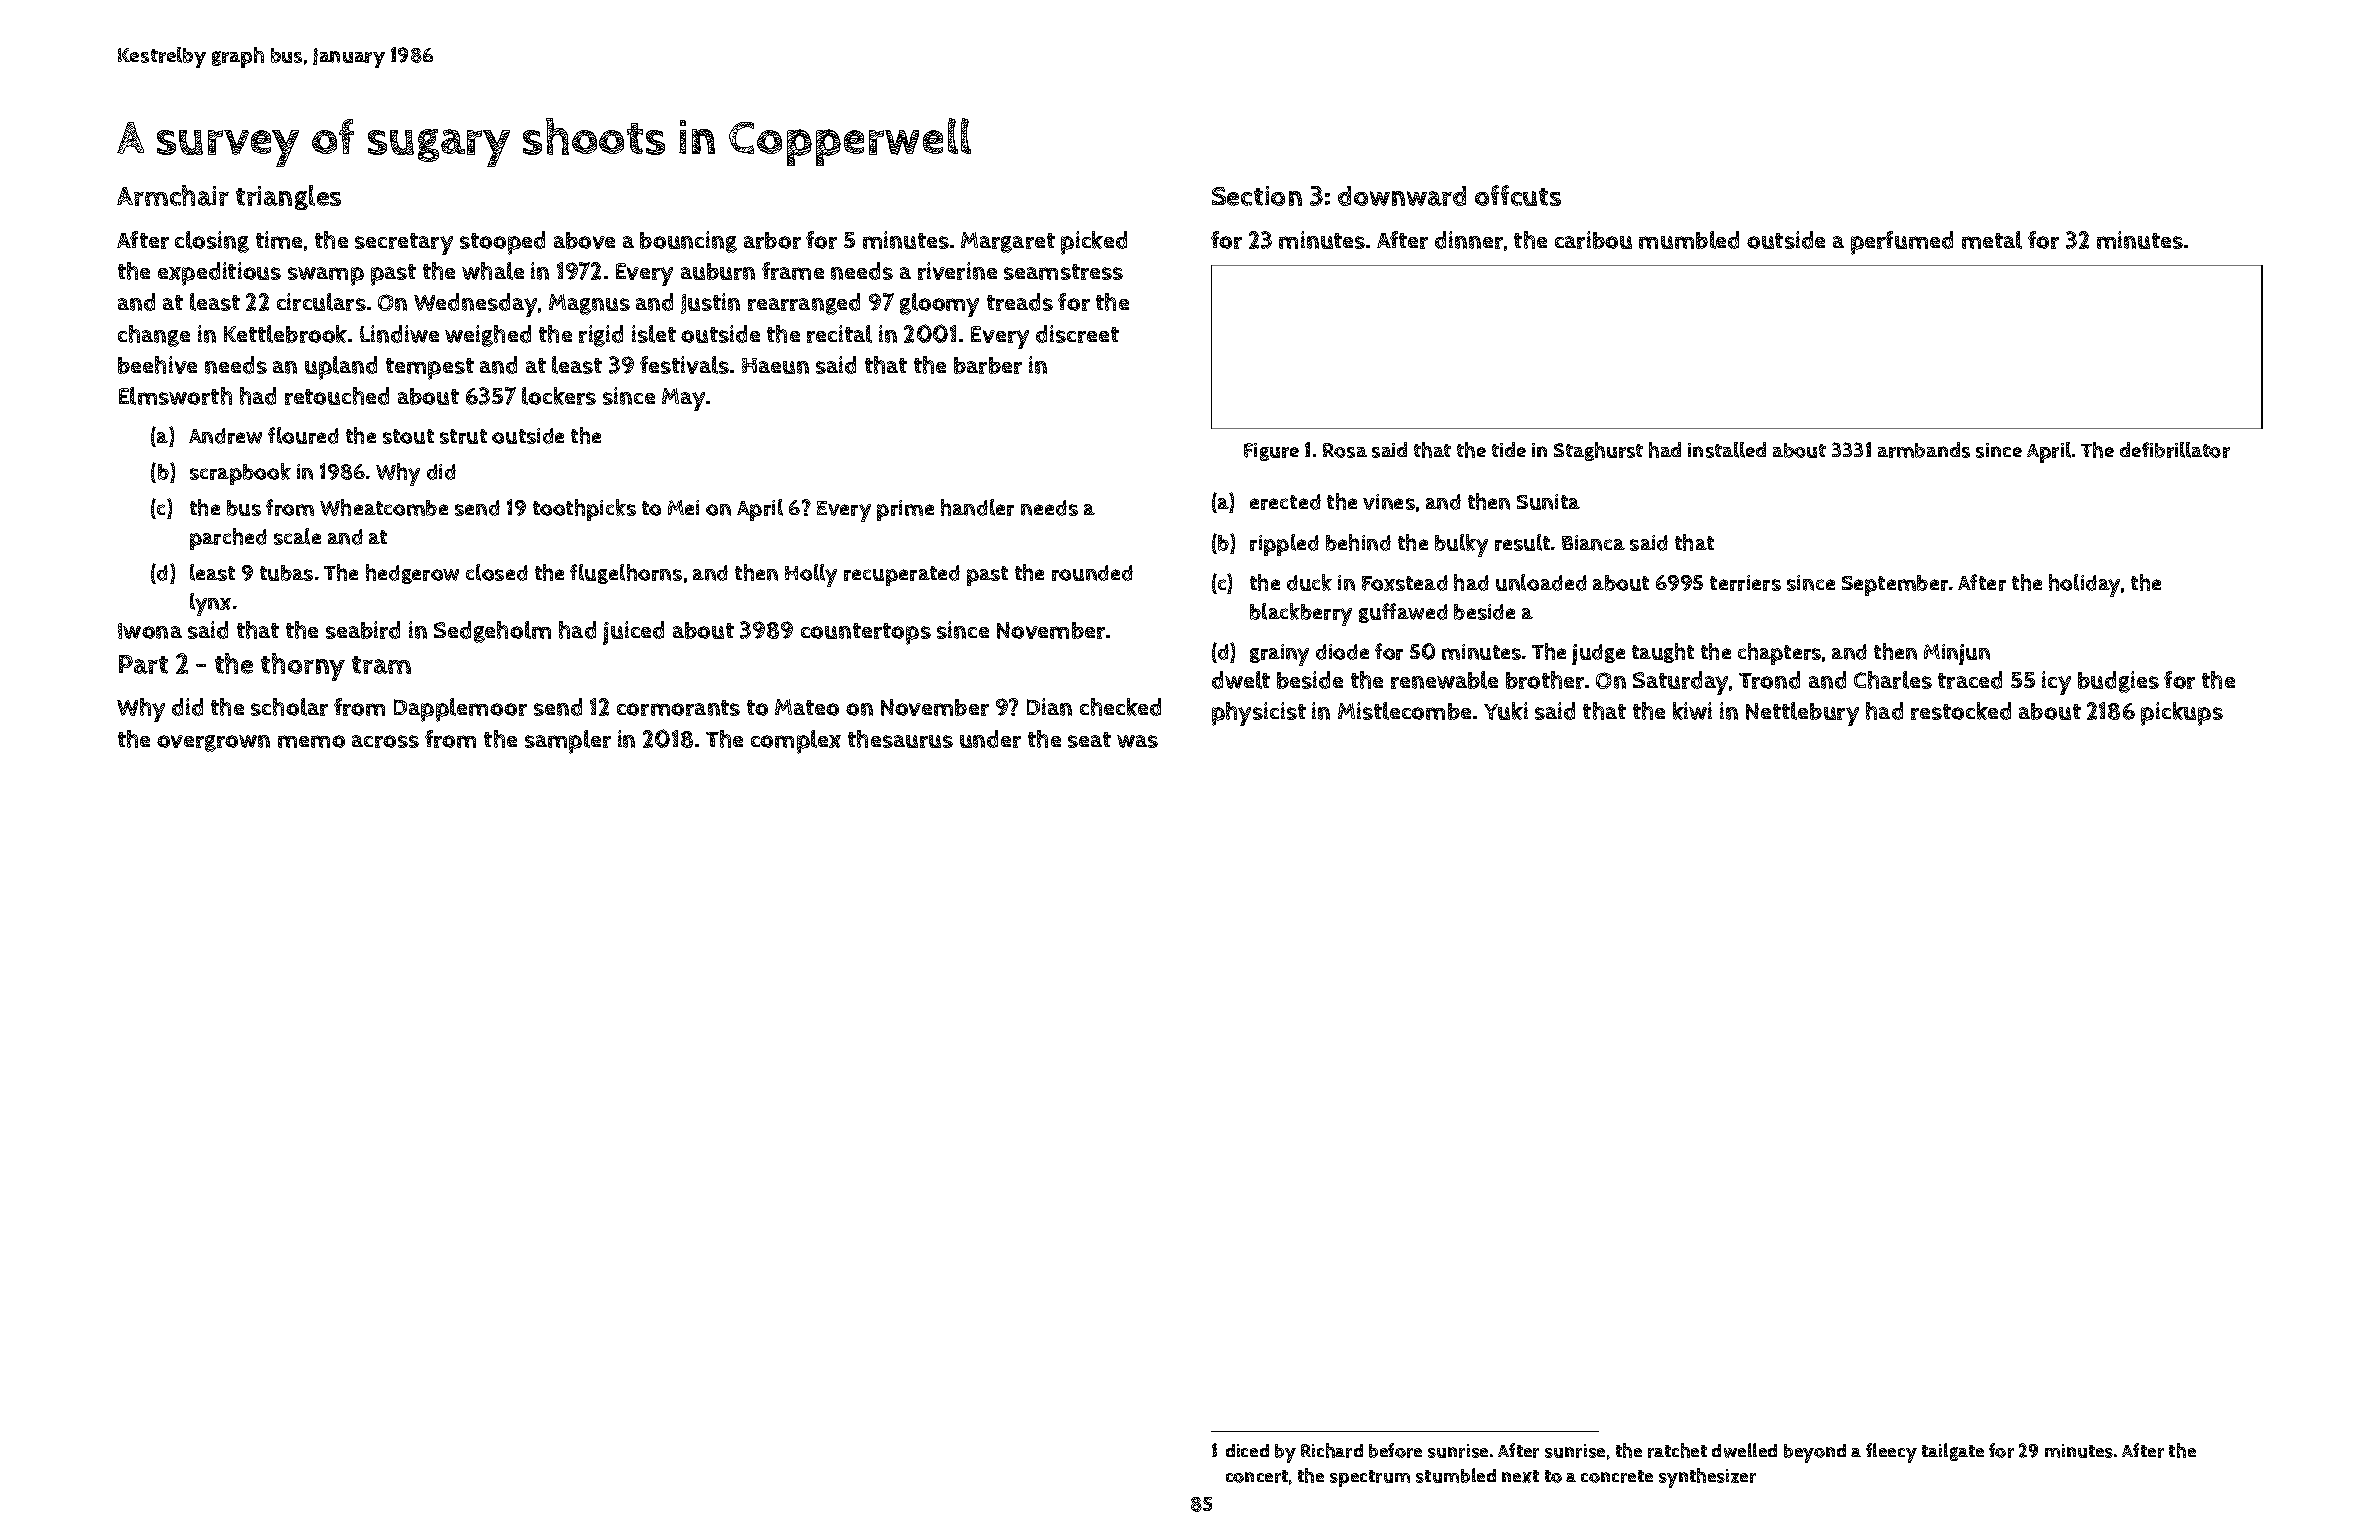  I want to click on holiday, so click(2085, 585).
